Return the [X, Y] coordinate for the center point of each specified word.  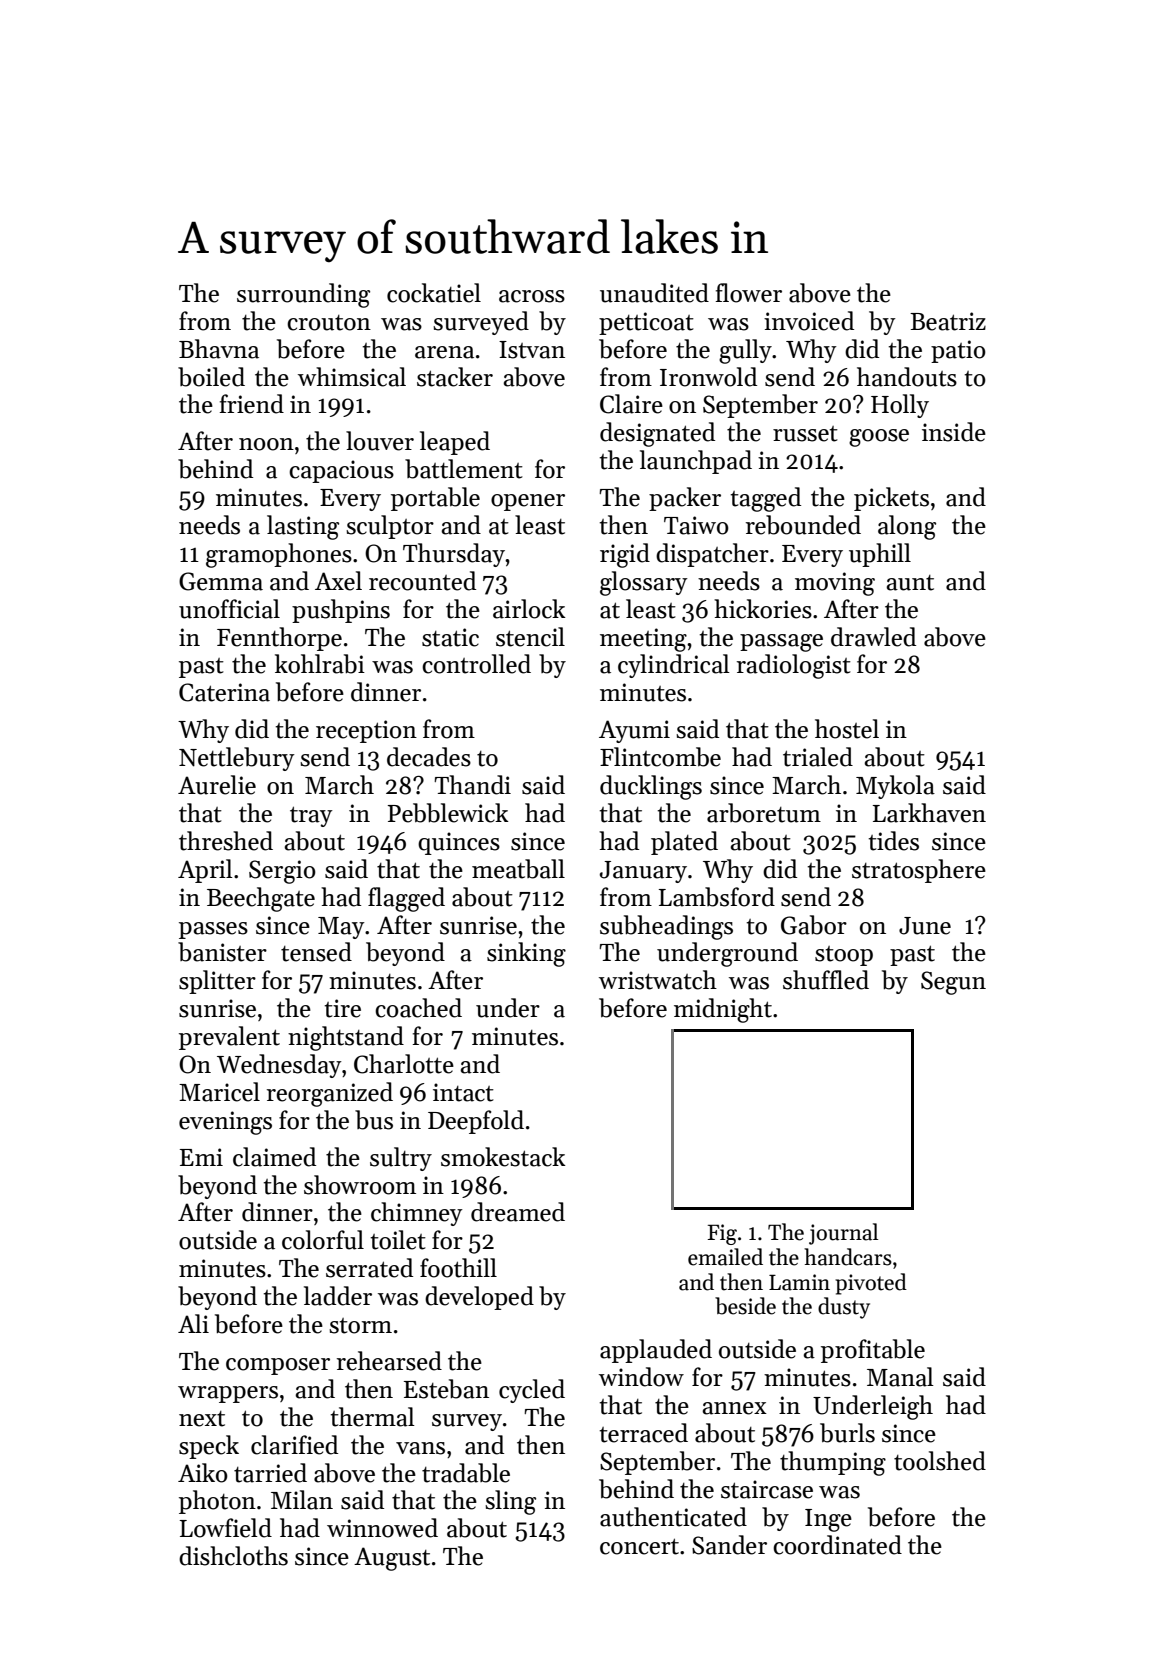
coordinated [837, 1545]
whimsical [352, 377]
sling [510, 1502]
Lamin [799, 1282]
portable [435, 499]
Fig [722, 1234]
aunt [910, 583]
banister [222, 952]
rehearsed [389, 1361]
